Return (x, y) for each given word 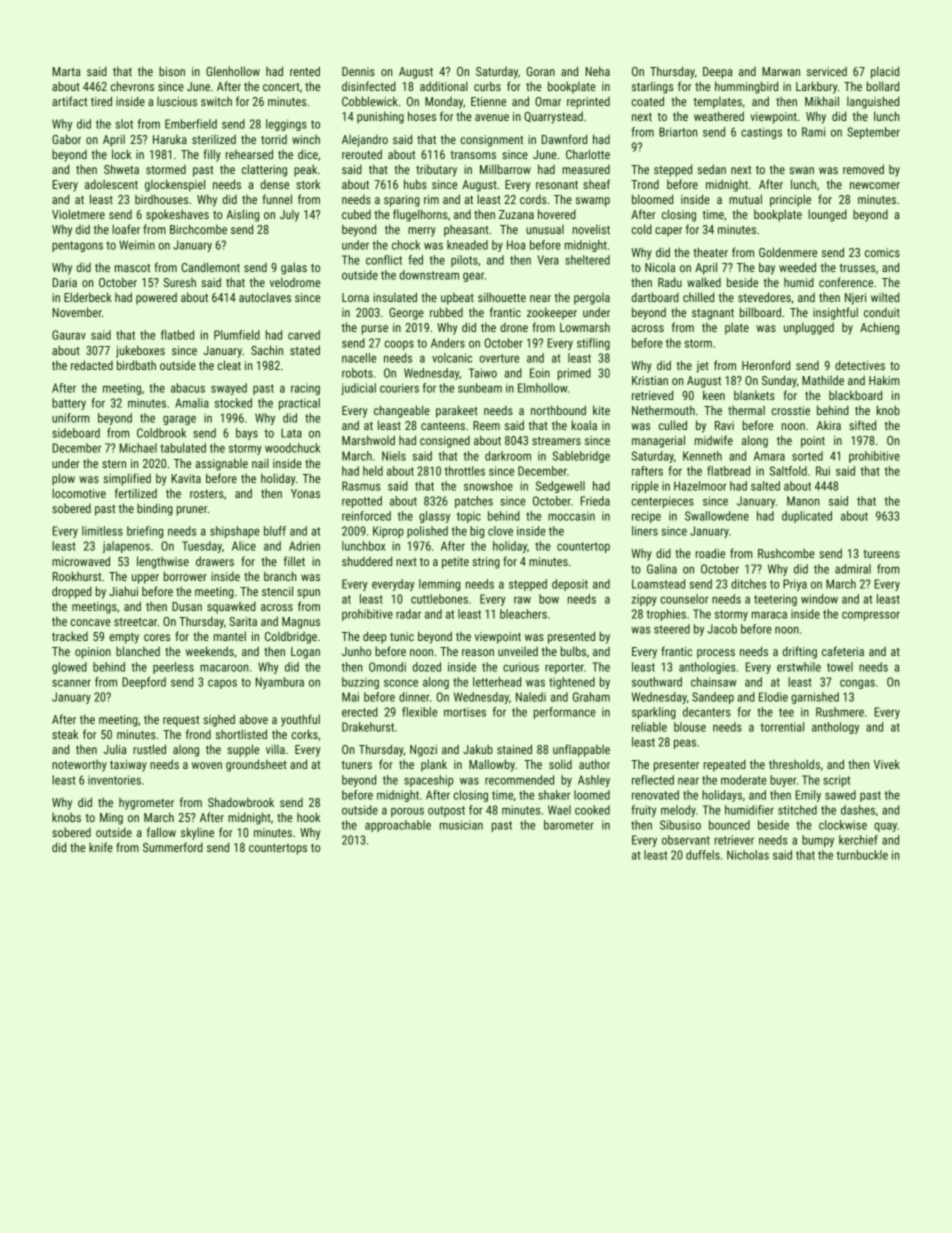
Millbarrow (505, 169)
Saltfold (788, 471)
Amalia (192, 403)
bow (549, 599)
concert (281, 87)
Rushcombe (786, 553)
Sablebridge (581, 457)
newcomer (875, 185)
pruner (192, 511)
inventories (114, 780)
